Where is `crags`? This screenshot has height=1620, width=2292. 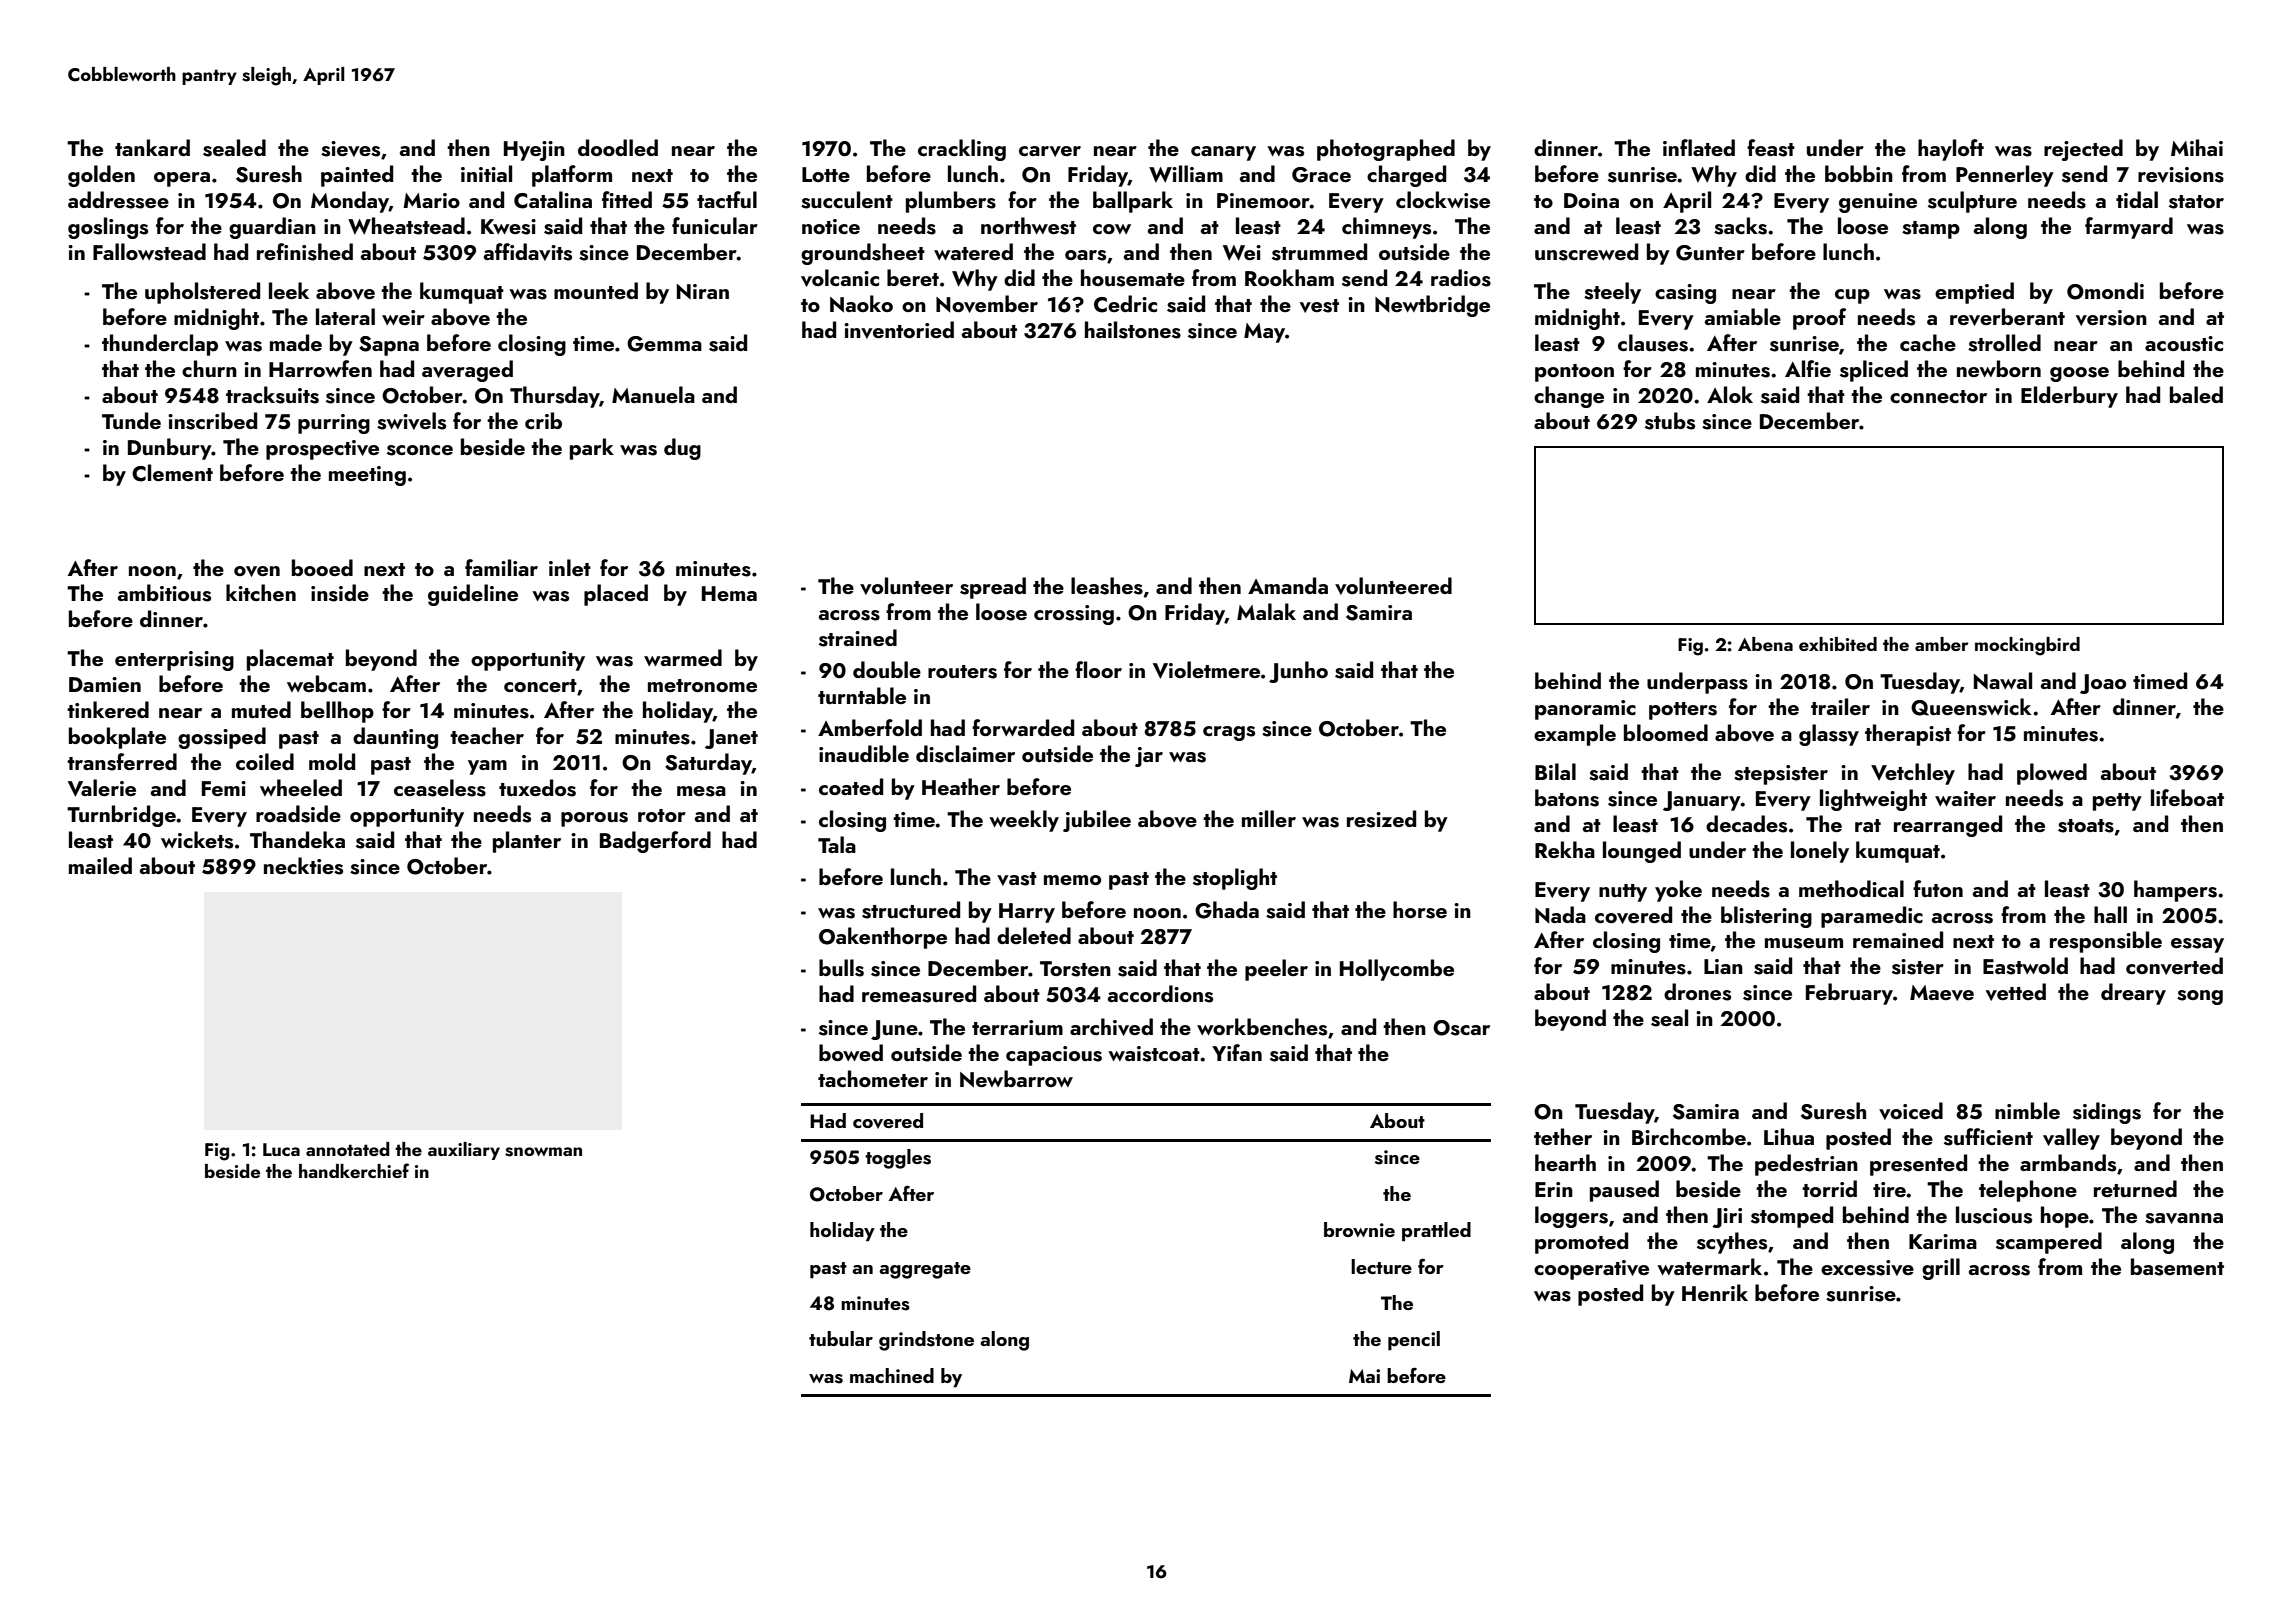 crags is located at coordinates (1229, 733).
